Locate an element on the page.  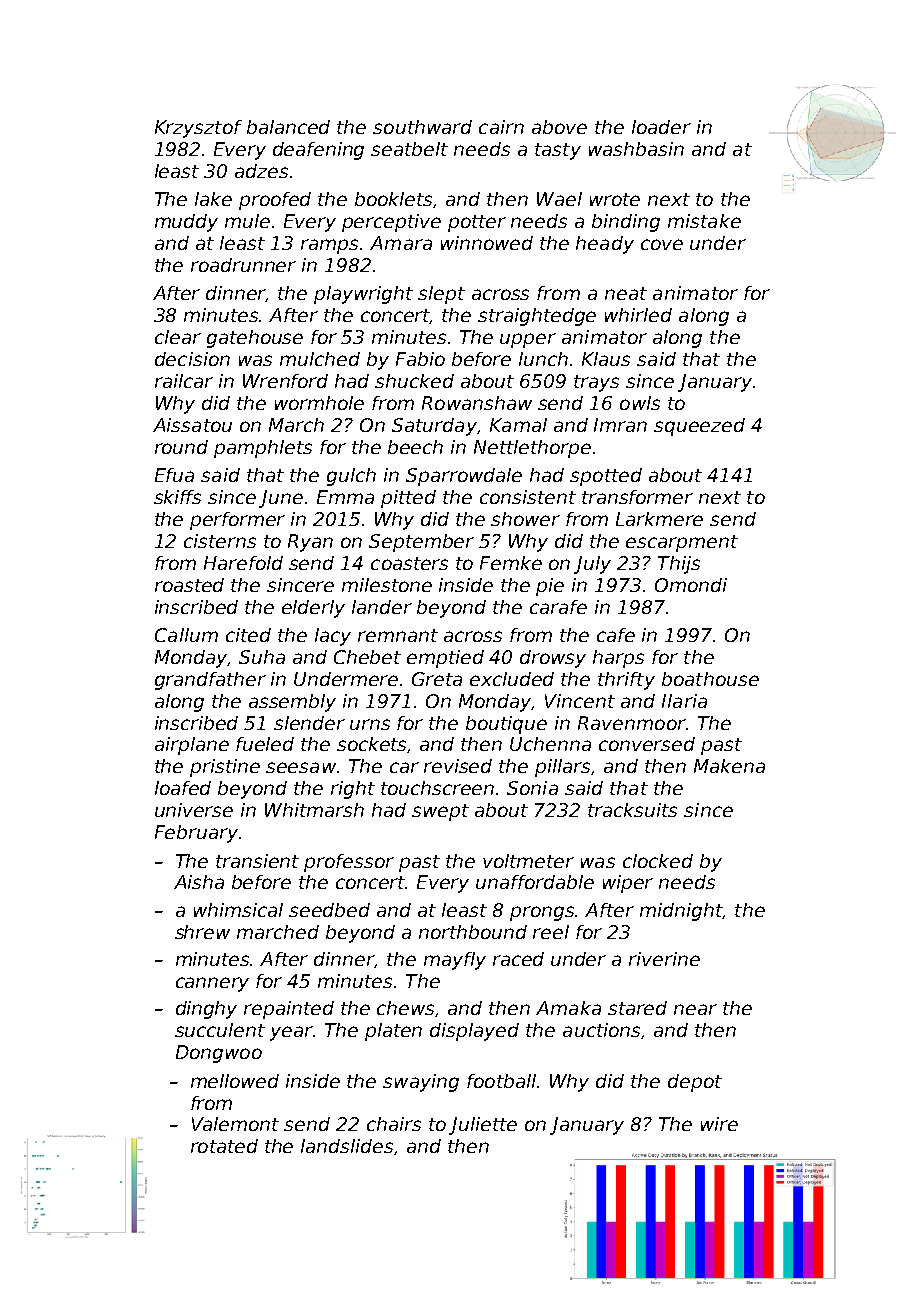
professor is located at coordinates (349, 863).
